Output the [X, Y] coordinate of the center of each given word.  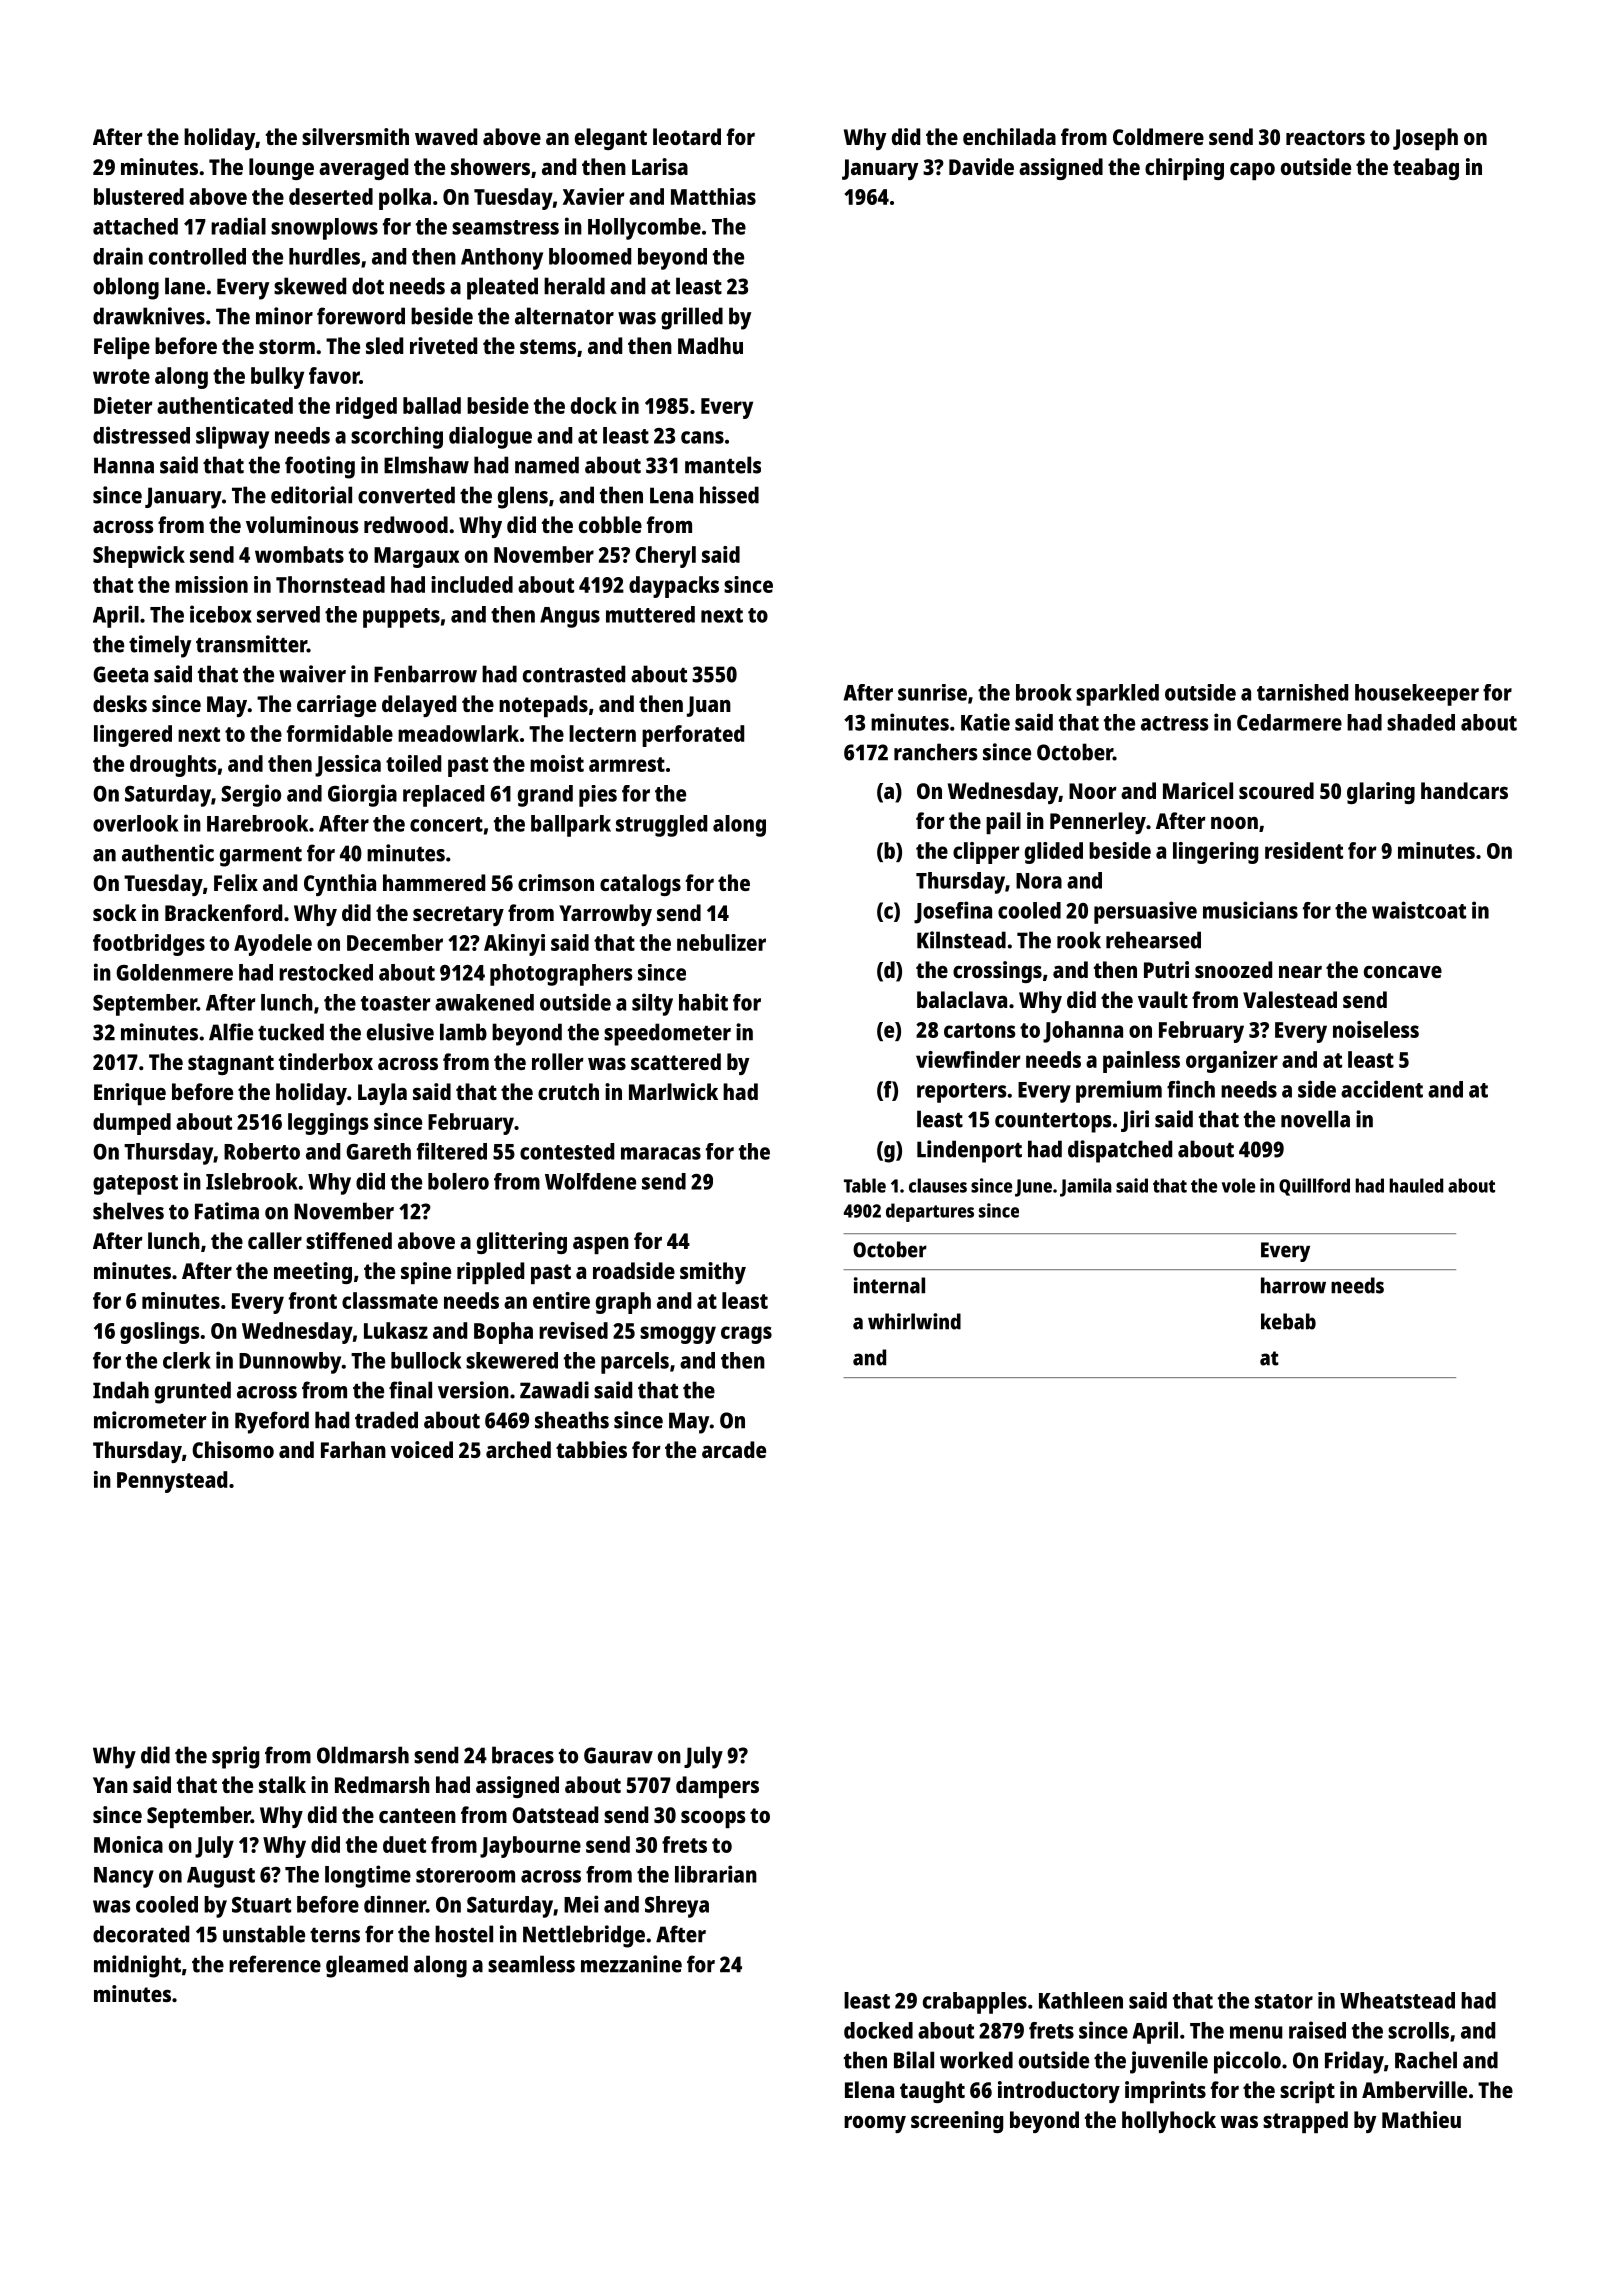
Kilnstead [961, 940]
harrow [1293, 1285]
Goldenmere [174, 972]
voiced [422, 1449]
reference [275, 1964]
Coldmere [1158, 136]
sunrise [932, 692]
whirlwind [914, 1321]
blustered [139, 196]
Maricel [1198, 790]
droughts [173, 766]
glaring [1381, 793]
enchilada [1009, 136]
